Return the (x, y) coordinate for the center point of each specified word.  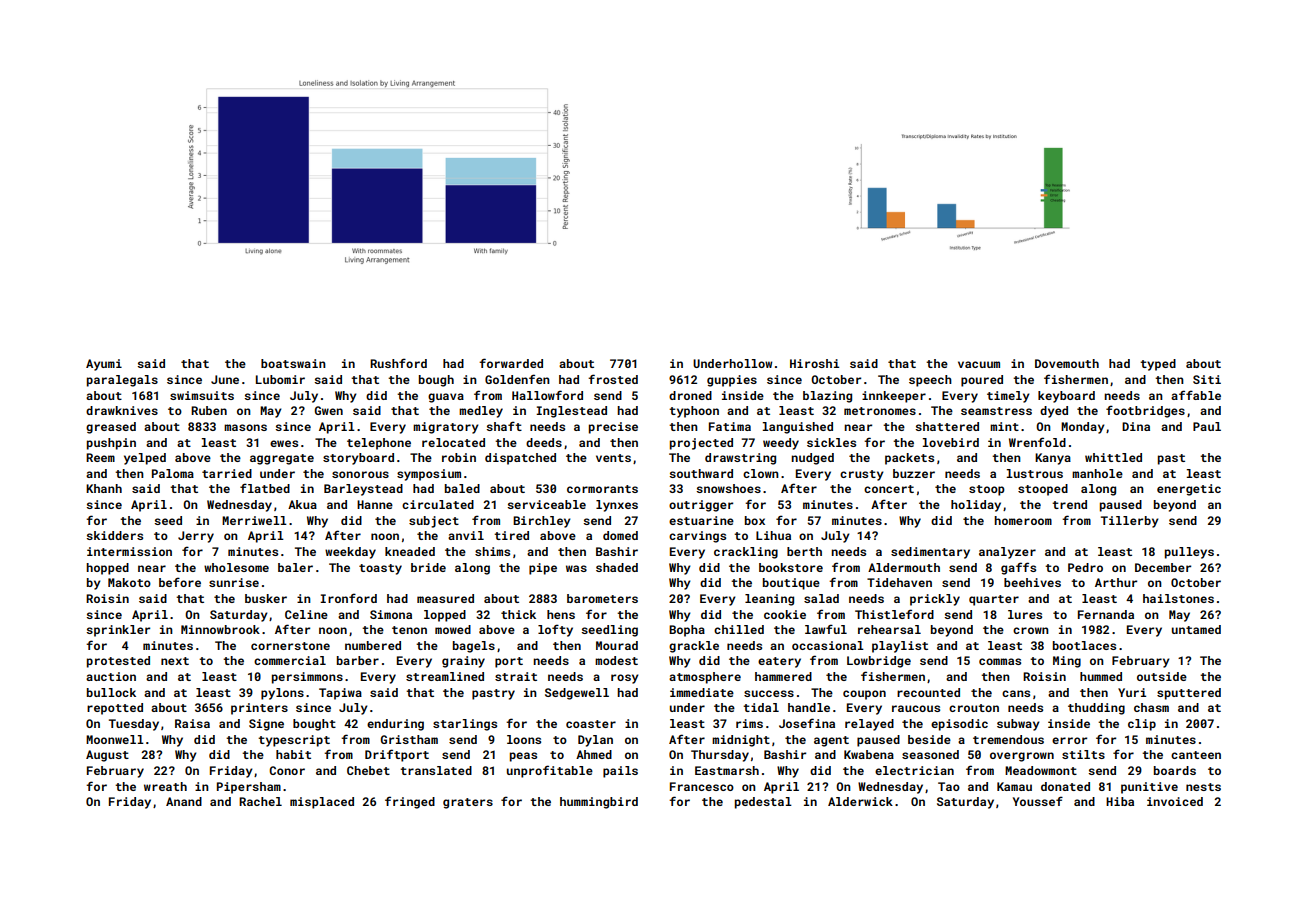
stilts (1083, 754)
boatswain (293, 363)
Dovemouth (1067, 363)
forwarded (511, 363)
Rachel (260, 801)
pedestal (763, 803)
